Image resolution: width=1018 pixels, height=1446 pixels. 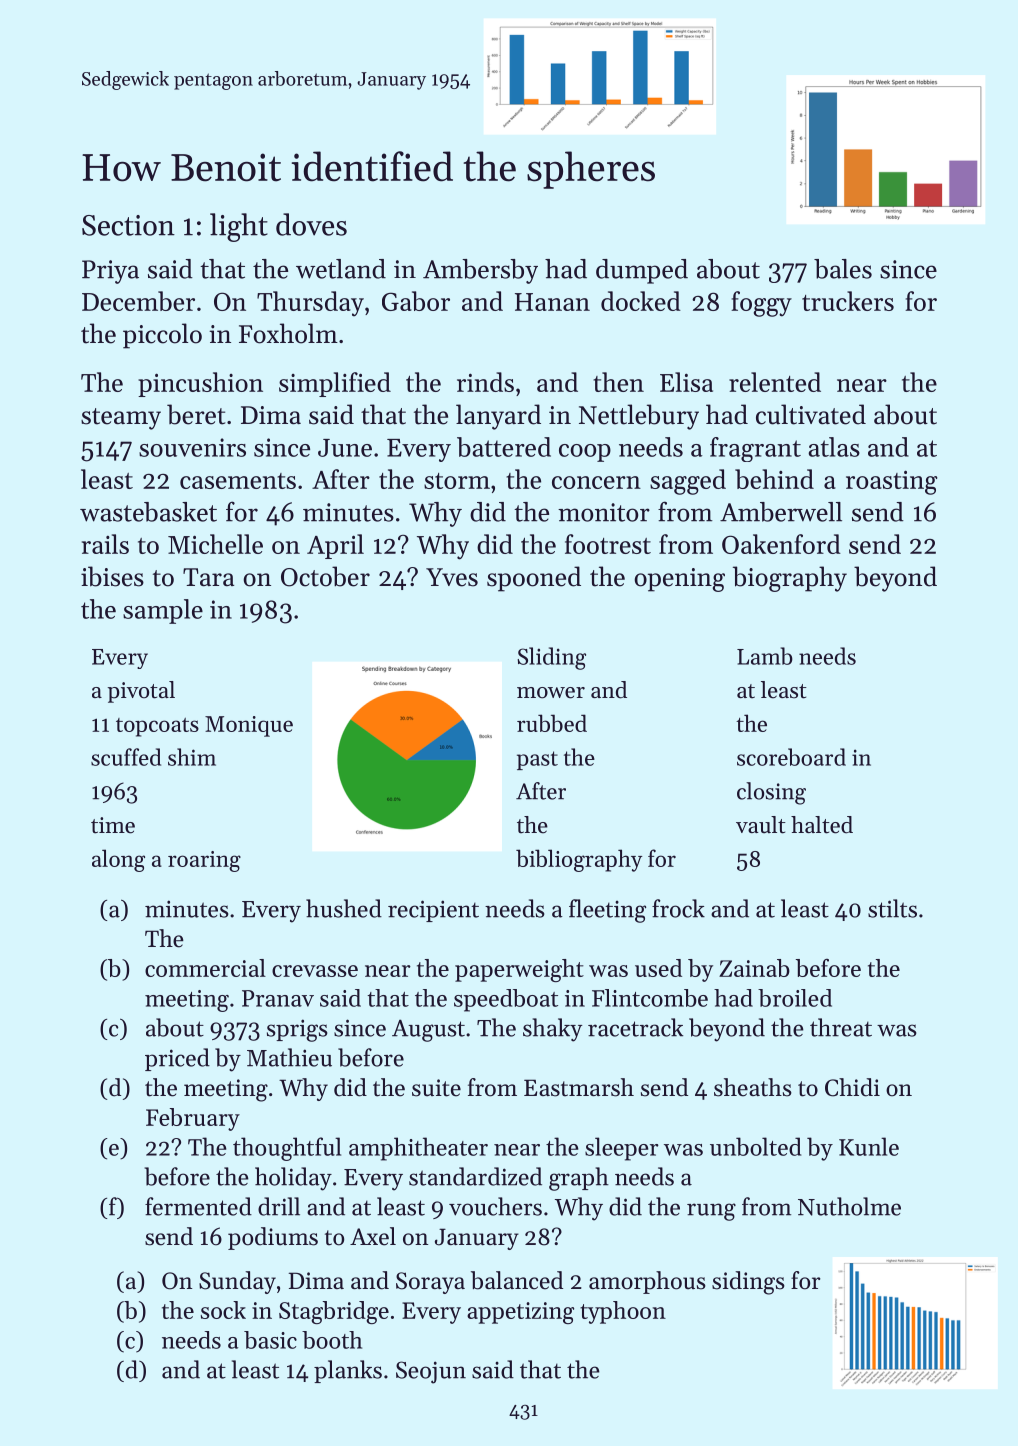 What do you see at coordinates (761, 825) in the document?
I see `vault` at bounding box center [761, 825].
